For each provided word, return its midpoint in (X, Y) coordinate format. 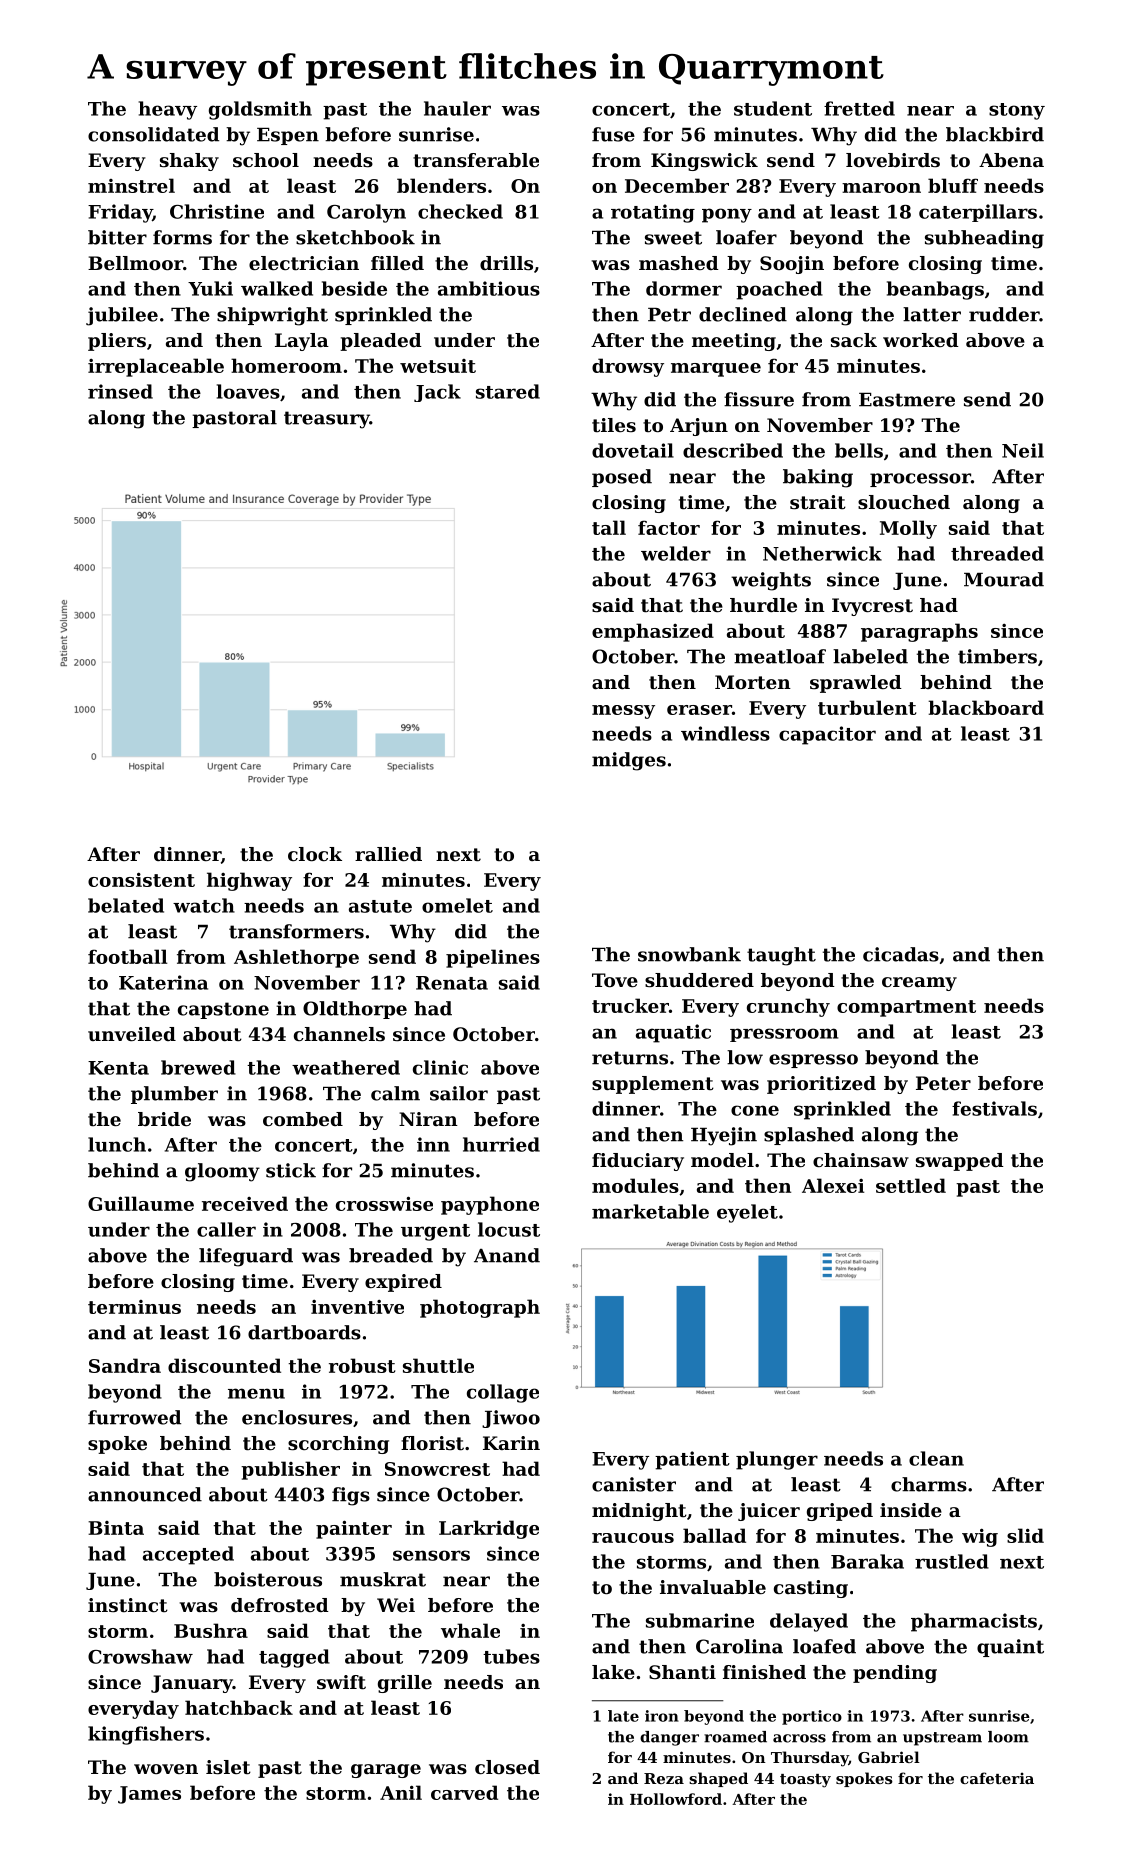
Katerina (163, 982)
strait (818, 502)
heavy (168, 110)
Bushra (211, 1630)
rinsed (120, 391)
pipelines (493, 958)
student (773, 108)
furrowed (134, 1417)
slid (1025, 1535)
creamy (919, 984)
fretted (859, 108)
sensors (431, 1555)
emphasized (653, 632)
